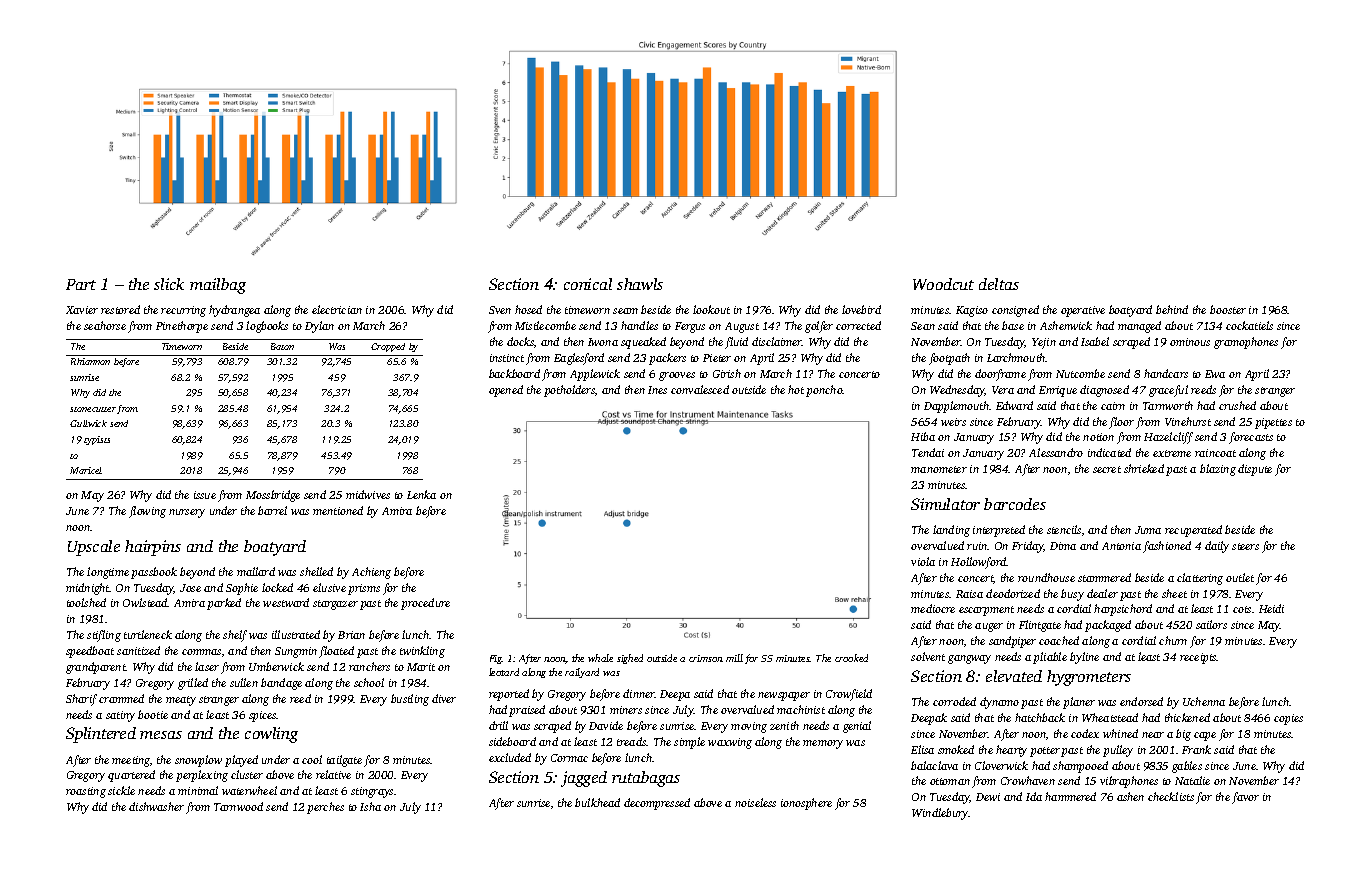 The width and height of the screenshot is (1372, 887). What do you see at coordinates (1288, 719) in the screenshot?
I see `copies` at bounding box center [1288, 719].
